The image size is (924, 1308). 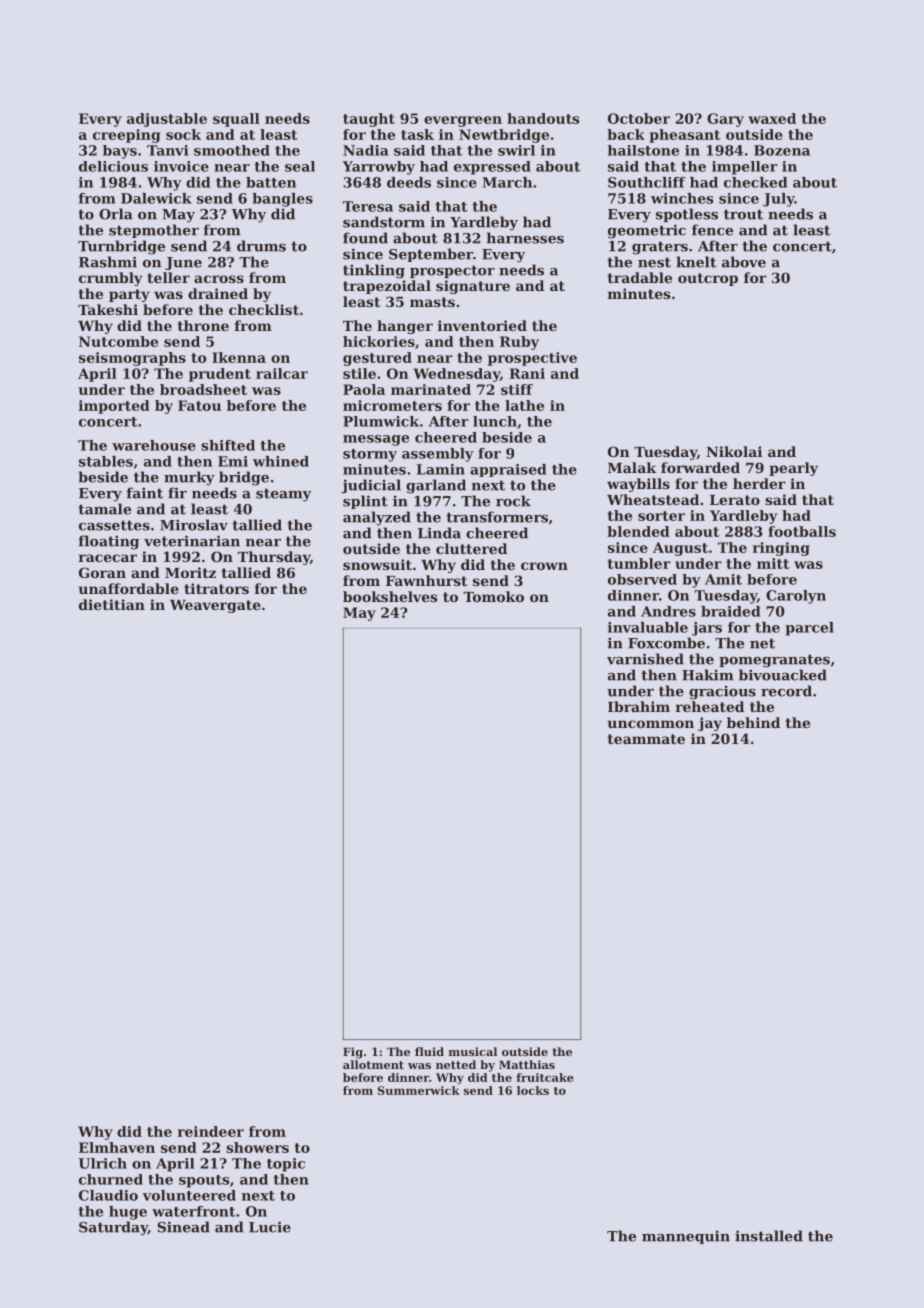 I want to click on adjustable, so click(x=167, y=120).
